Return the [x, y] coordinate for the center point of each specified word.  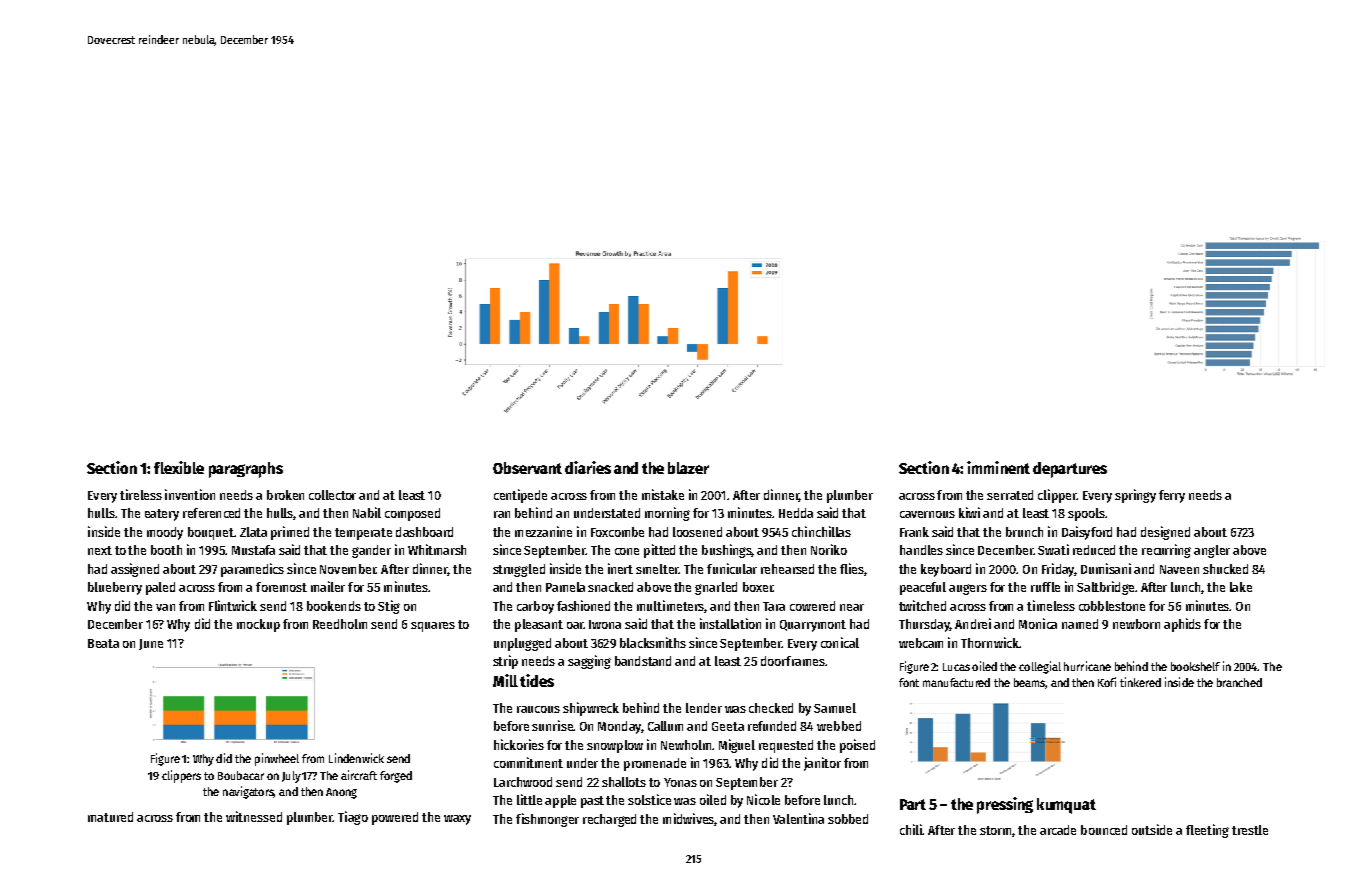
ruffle [1045, 587]
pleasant [539, 625]
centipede [520, 496]
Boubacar [241, 775]
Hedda [796, 513]
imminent [998, 467]
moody [165, 533]
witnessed [254, 816]
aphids [1182, 625]
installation [730, 623]
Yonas [680, 782]
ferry [1172, 496]
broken [285, 495]
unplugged [522, 644]
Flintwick [233, 605]
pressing [1005, 805]
